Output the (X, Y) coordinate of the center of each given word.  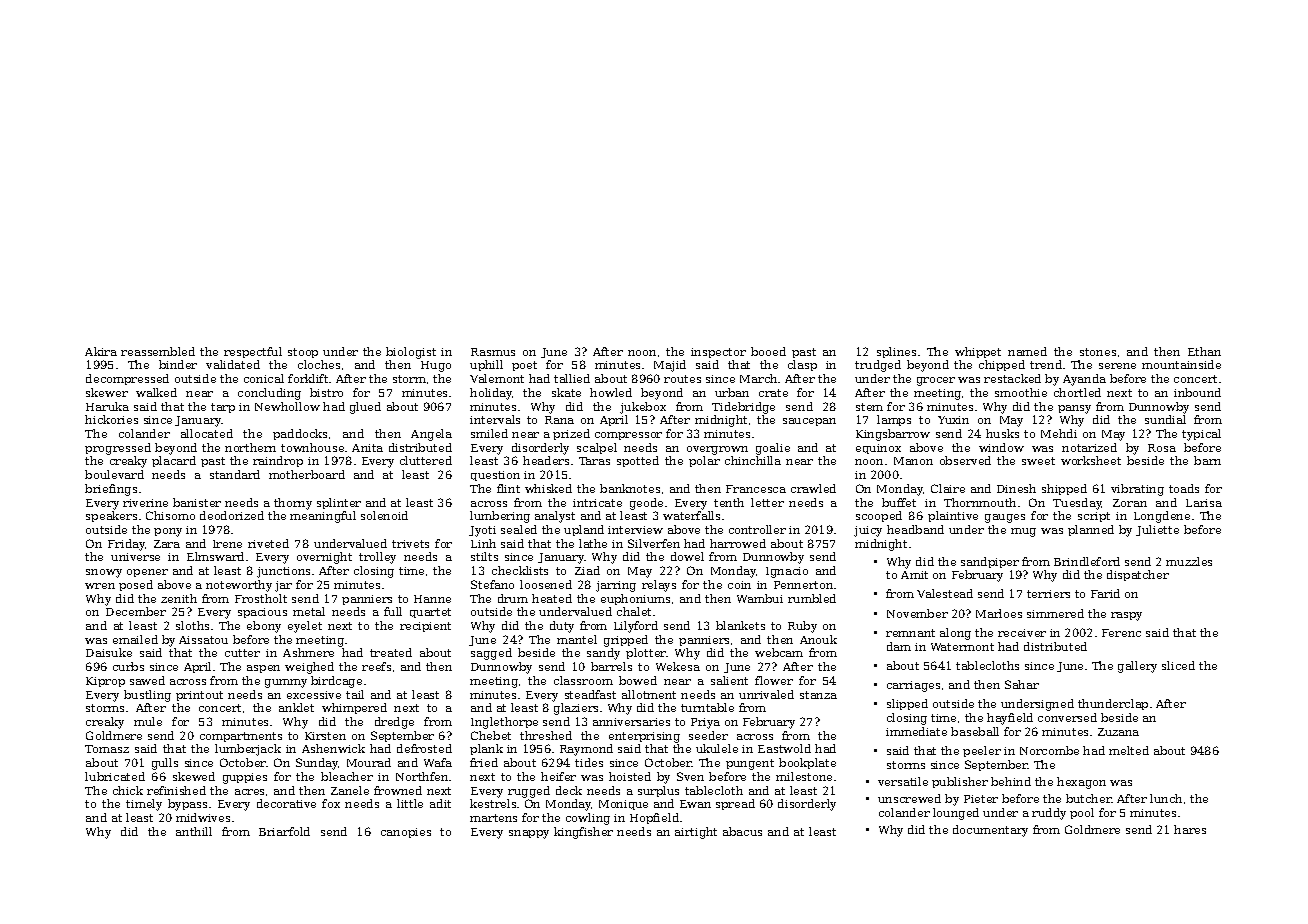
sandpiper (990, 562)
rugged (529, 792)
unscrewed (909, 798)
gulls (165, 764)
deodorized (232, 515)
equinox (878, 449)
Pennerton (803, 585)
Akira (101, 351)
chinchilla (753, 460)
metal (309, 611)
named (1027, 351)
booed (768, 351)
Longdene (1162, 517)
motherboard (307, 474)
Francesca (756, 489)
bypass (187, 805)
